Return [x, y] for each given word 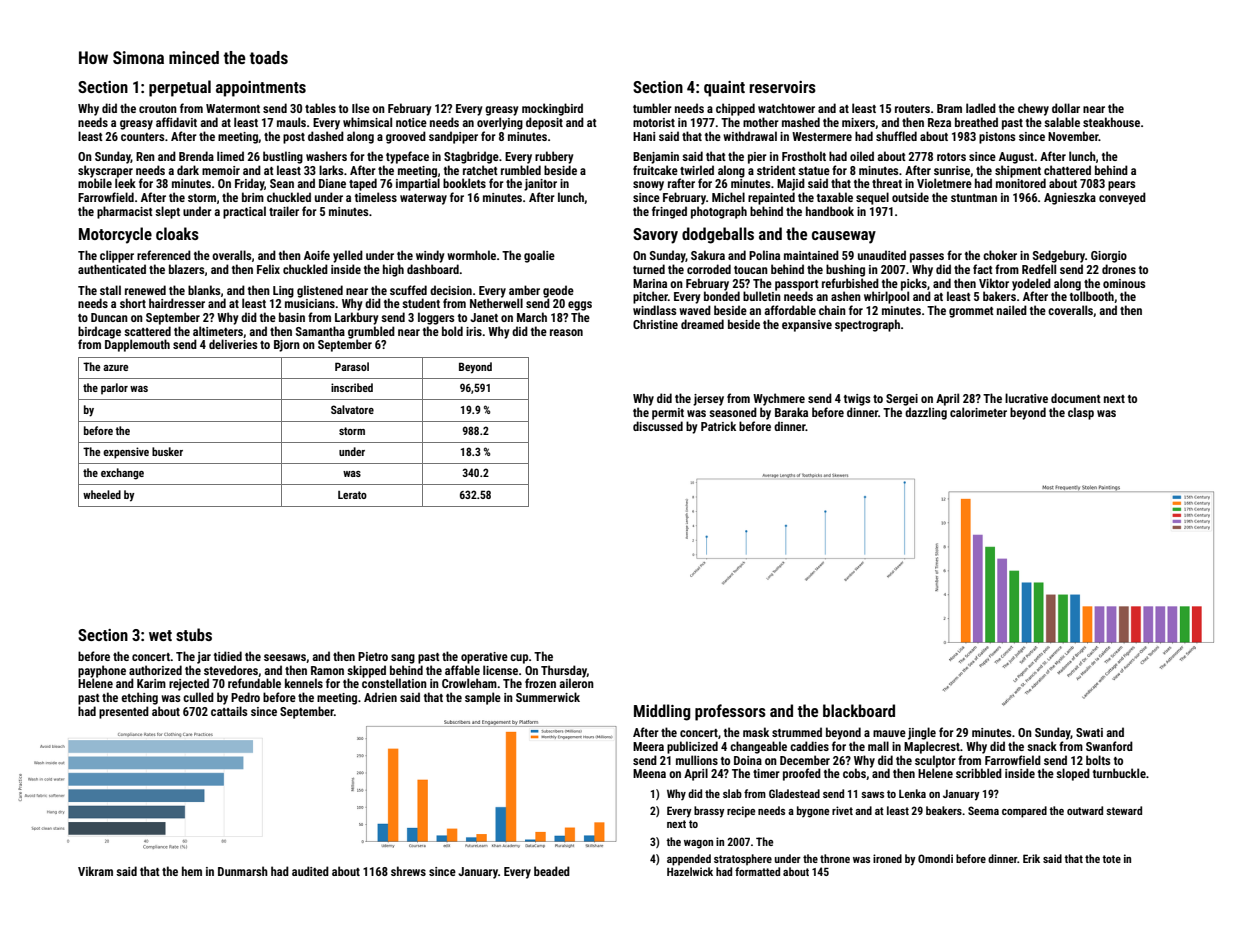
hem [192, 871]
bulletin [762, 296]
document [1076, 398]
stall [110, 290]
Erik [1031, 858]
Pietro [373, 656]
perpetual [180, 88]
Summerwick [548, 697]
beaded [552, 871]
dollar [1066, 108]
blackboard [859, 710]
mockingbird [552, 109]
